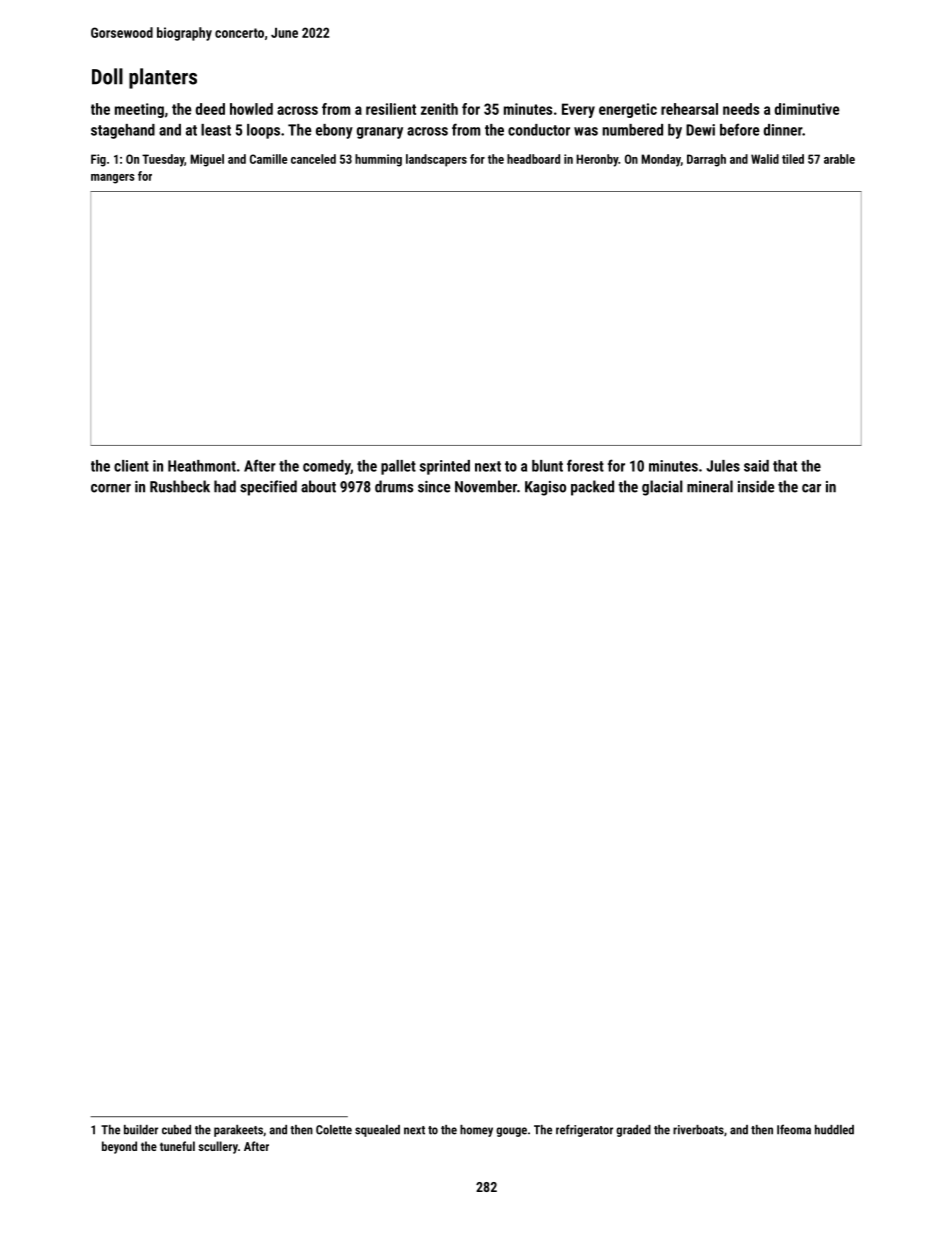 The width and height of the document is (952, 1233). What do you see at coordinates (533, 159) in the document?
I see `headboard` at bounding box center [533, 159].
